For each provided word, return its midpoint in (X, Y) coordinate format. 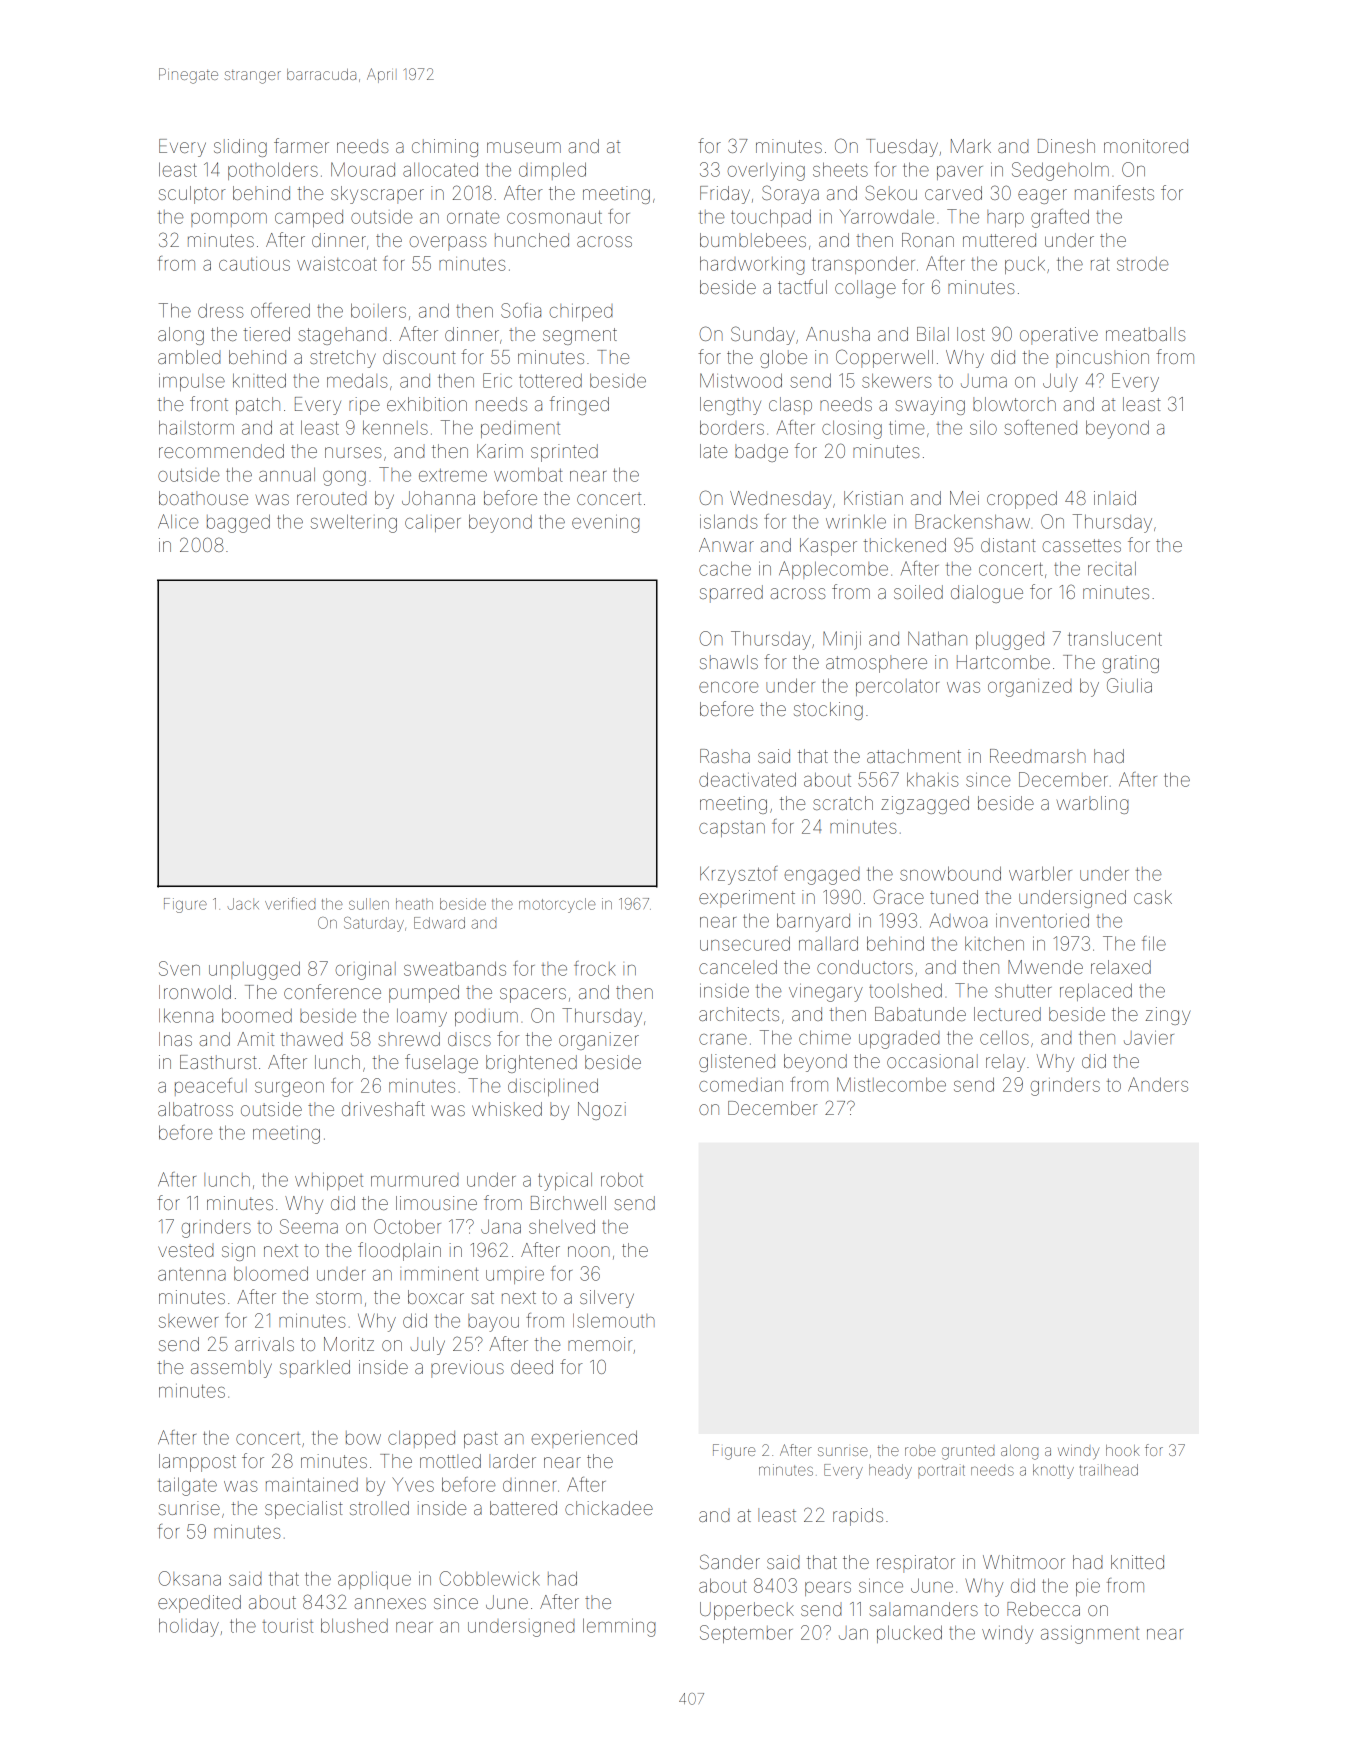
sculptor (192, 195)
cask (1153, 897)
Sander (730, 1561)
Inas (175, 1039)
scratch (843, 803)
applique (374, 1580)
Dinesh (1066, 146)
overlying (766, 171)
